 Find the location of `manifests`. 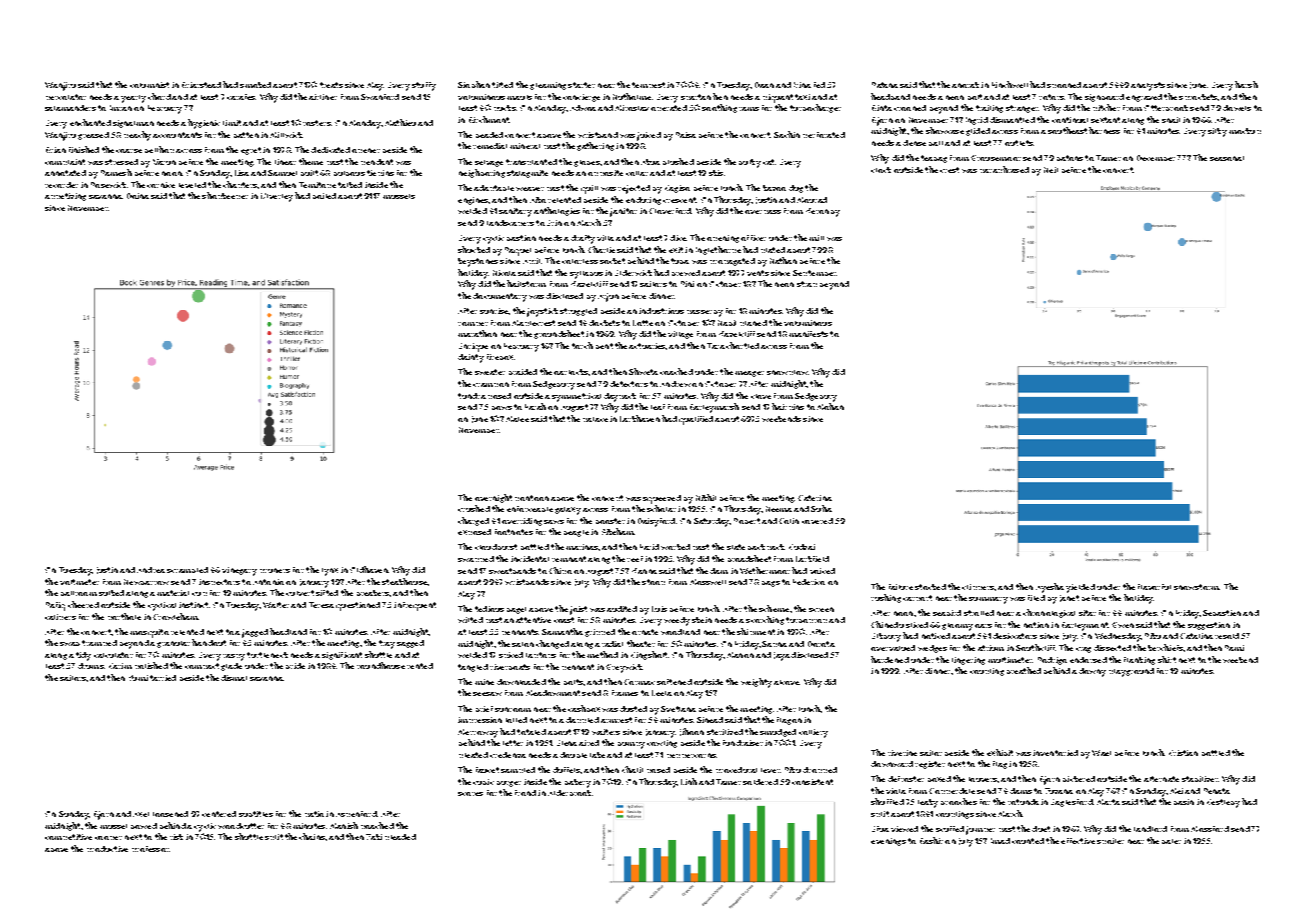

manifests is located at coordinates (808, 334).
